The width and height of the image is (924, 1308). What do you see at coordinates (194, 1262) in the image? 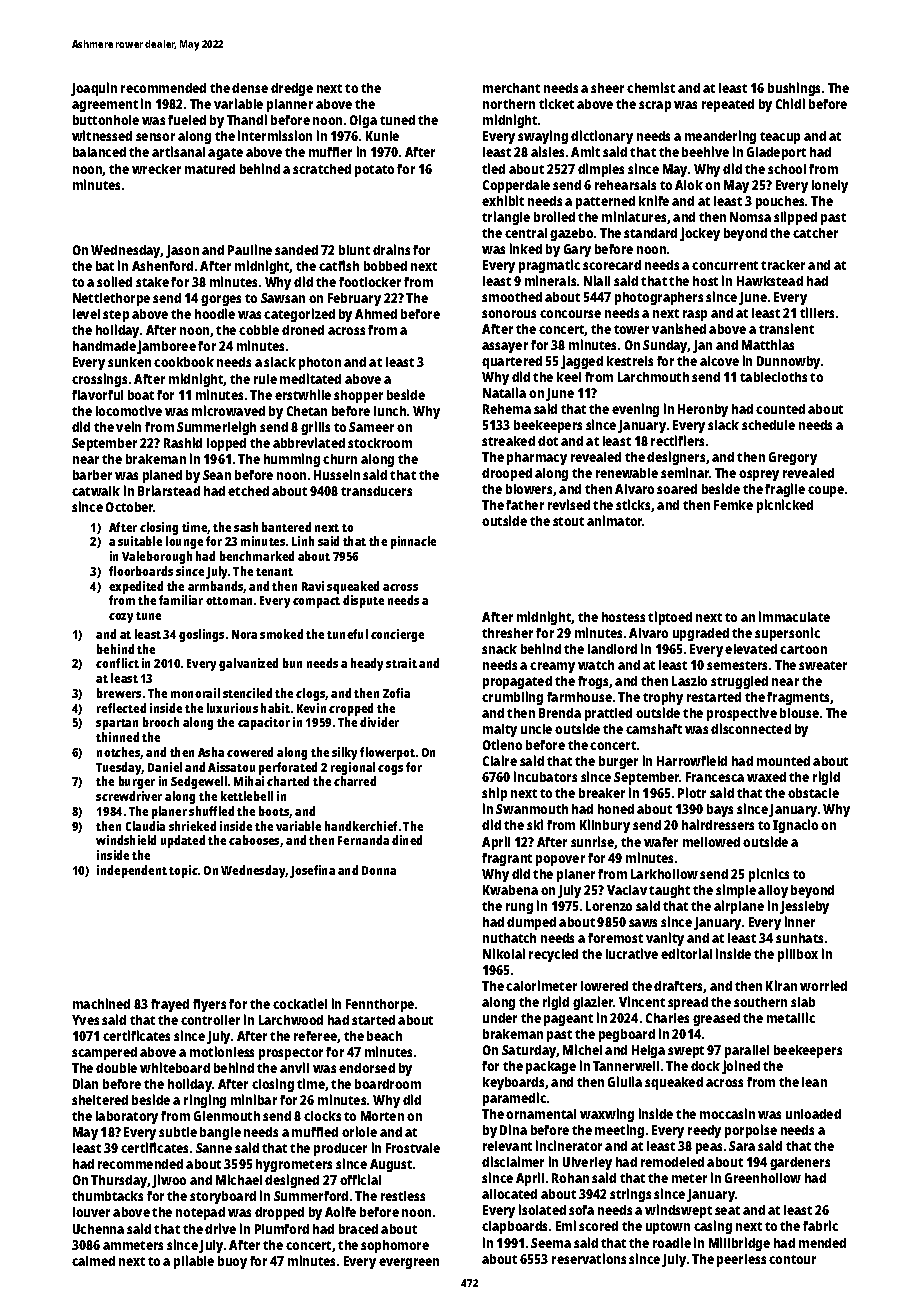
I see `pliable` at bounding box center [194, 1262].
